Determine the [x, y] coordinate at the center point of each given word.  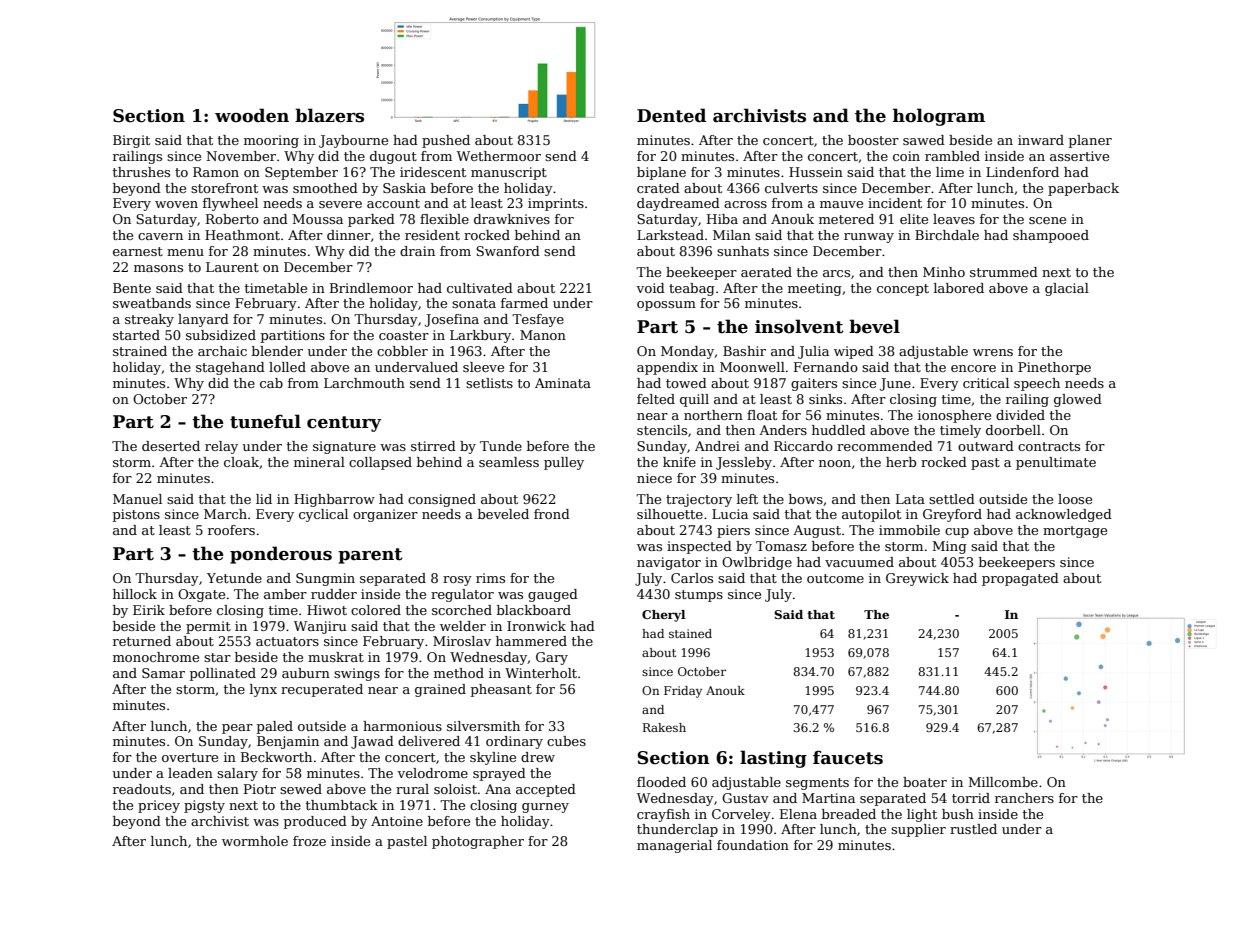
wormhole [255, 841]
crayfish [663, 815]
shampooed [1051, 236]
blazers [329, 115]
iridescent [433, 172]
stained [690, 633]
